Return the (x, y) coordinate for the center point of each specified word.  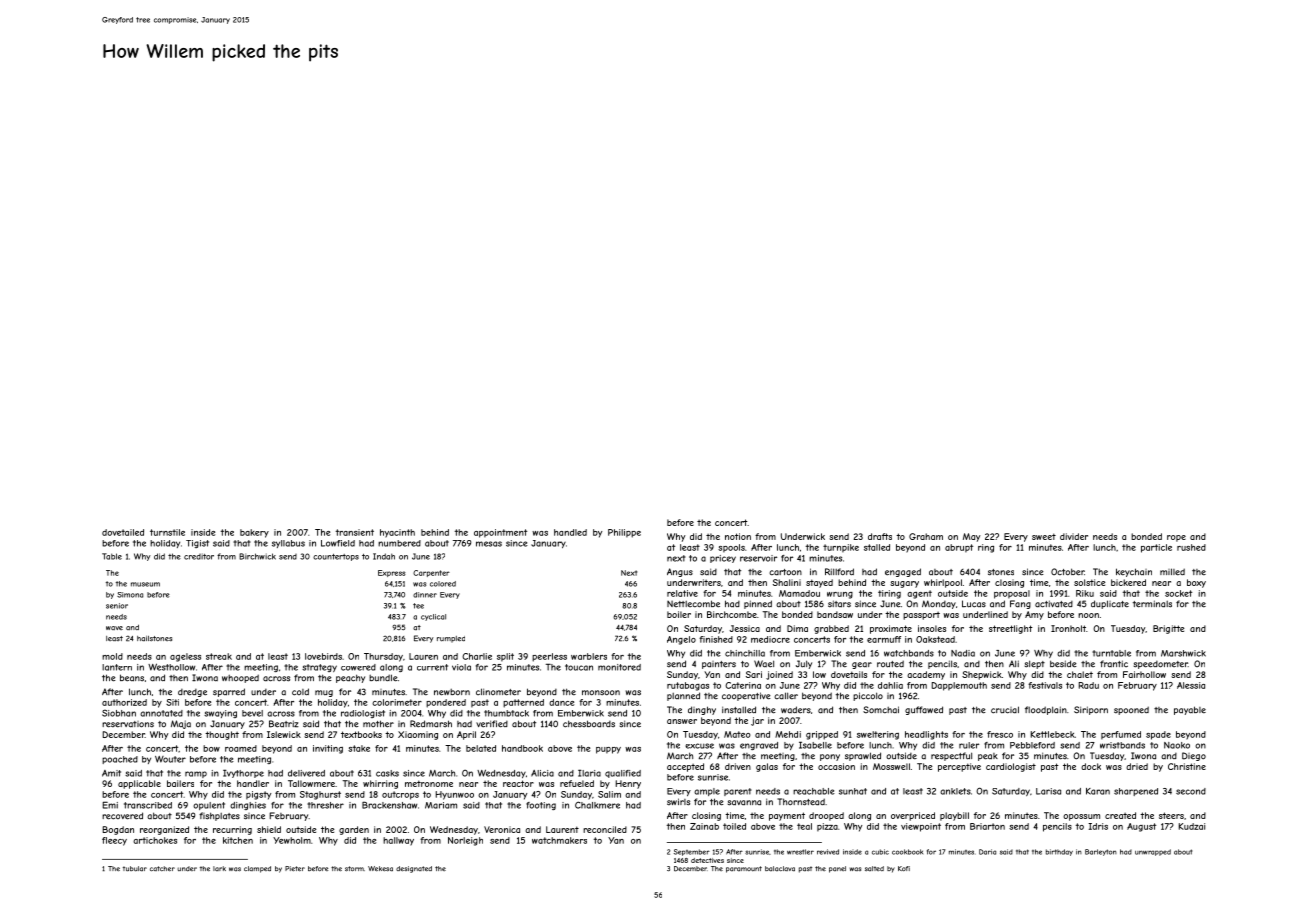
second (1191, 791)
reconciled (605, 829)
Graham (926, 536)
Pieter (295, 868)
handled (570, 532)
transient (355, 532)
